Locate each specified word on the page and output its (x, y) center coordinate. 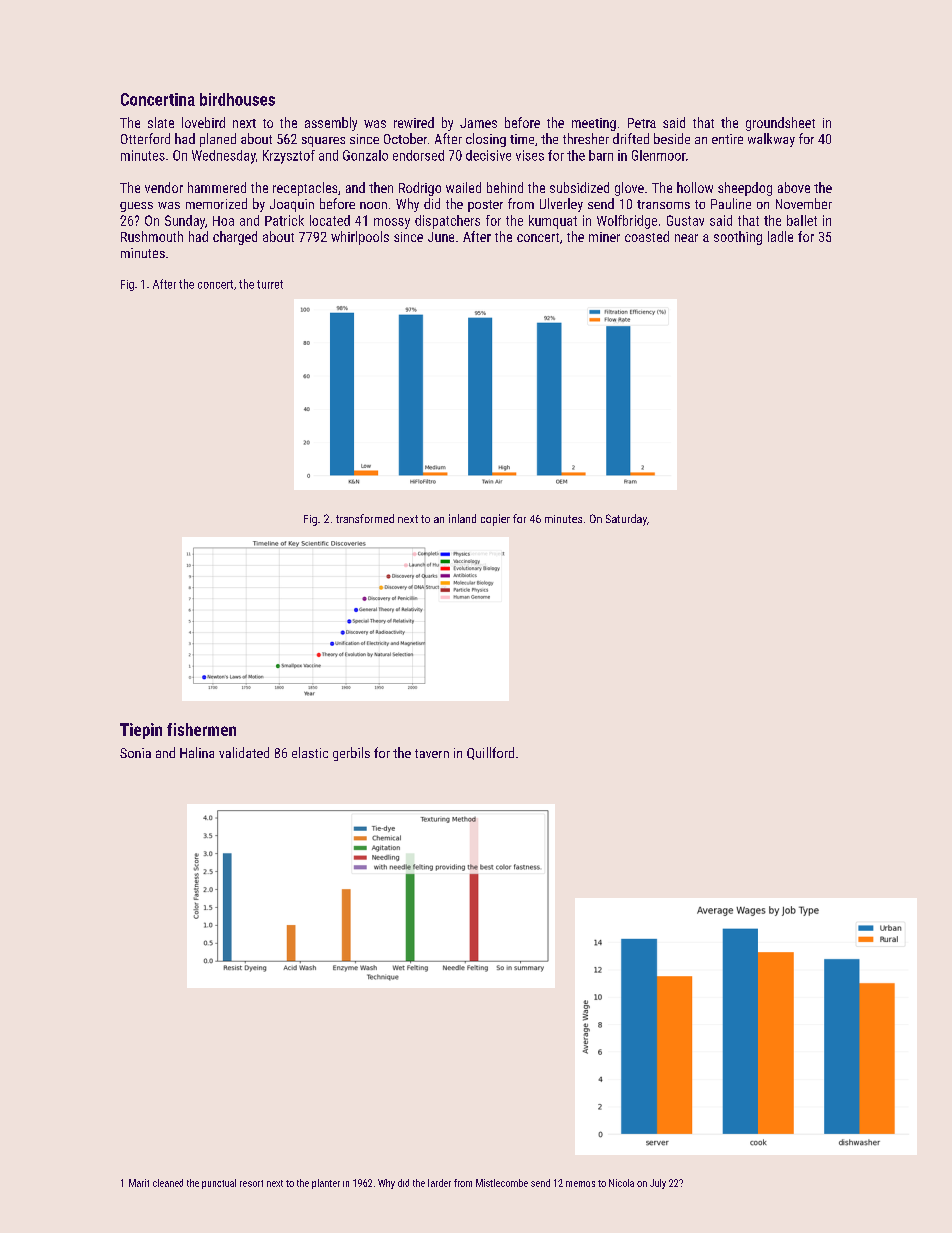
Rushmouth (152, 236)
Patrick (284, 220)
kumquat (553, 222)
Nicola (621, 1183)
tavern (432, 753)
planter (326, 1184)
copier (495, 520)
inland (462, 518)
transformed (365, 518)
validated (244, 752)
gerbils (351, 754)
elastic (310, 752)
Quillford (490, 753)
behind (505, 187)
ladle (780, 236)
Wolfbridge (627, 222)
